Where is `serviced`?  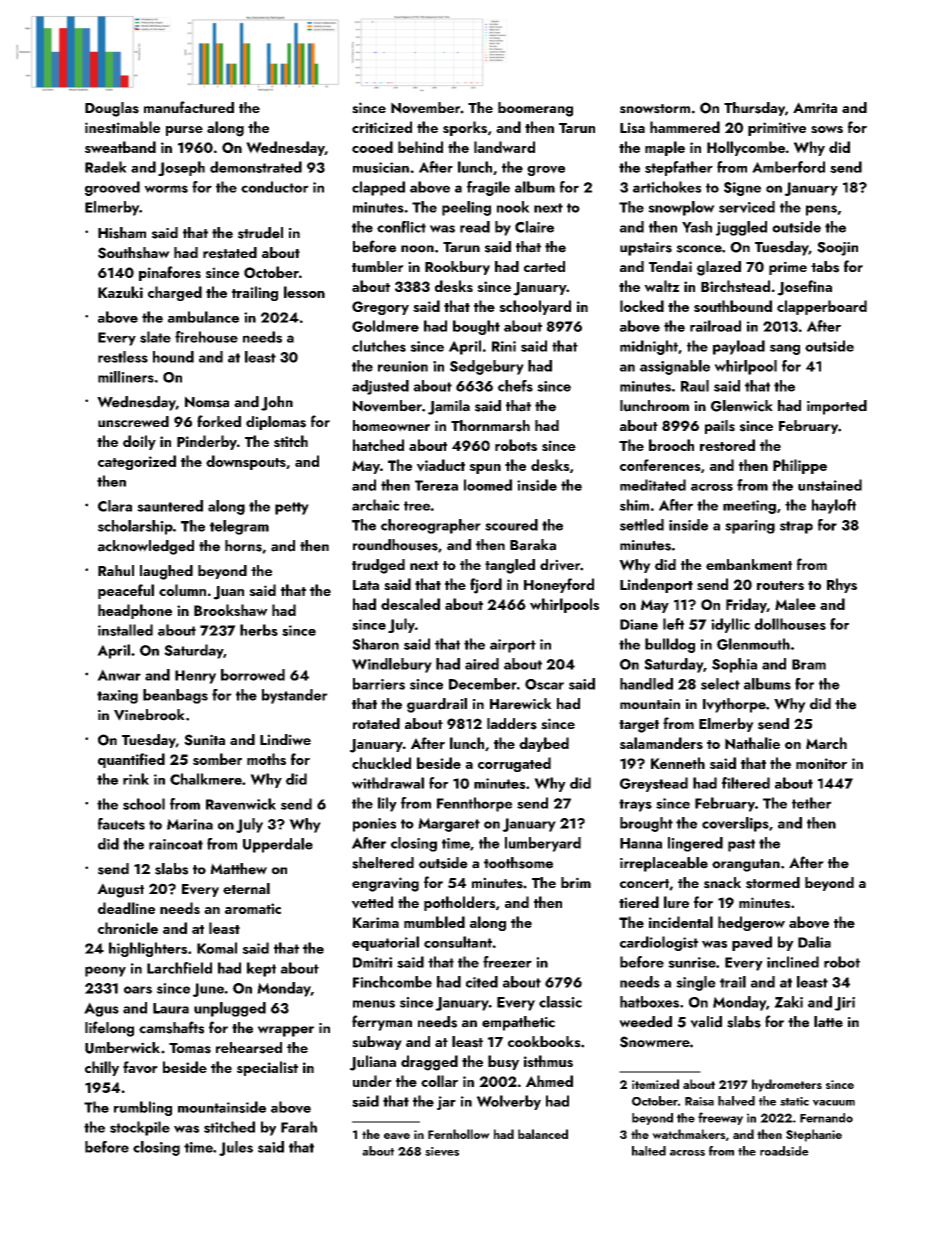
serviced is located at coordinates (747, 207).
